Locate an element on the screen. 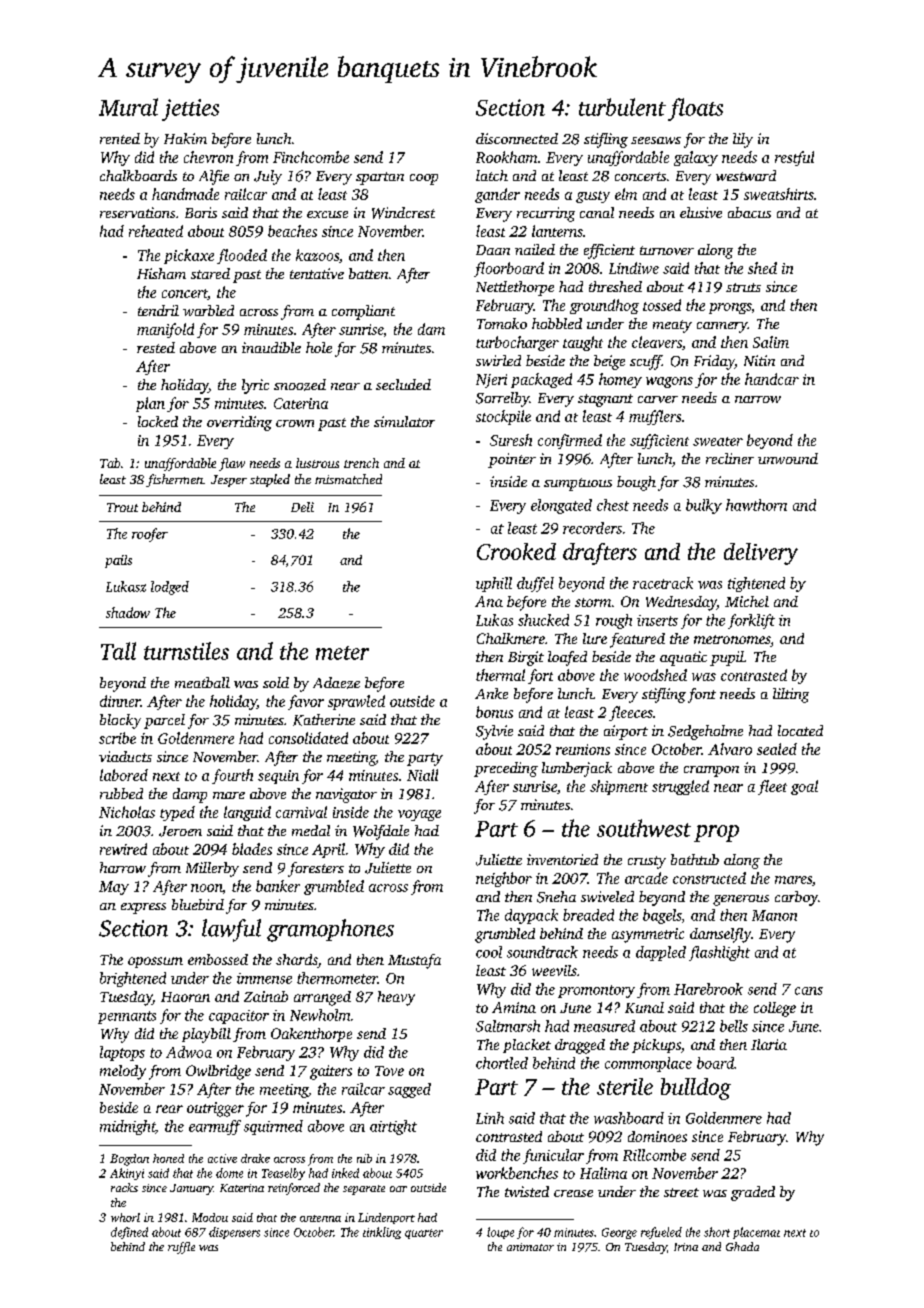 This screenshot has height=1308, width=924. Saltmarsh is located at coordinates (508, 1026).
